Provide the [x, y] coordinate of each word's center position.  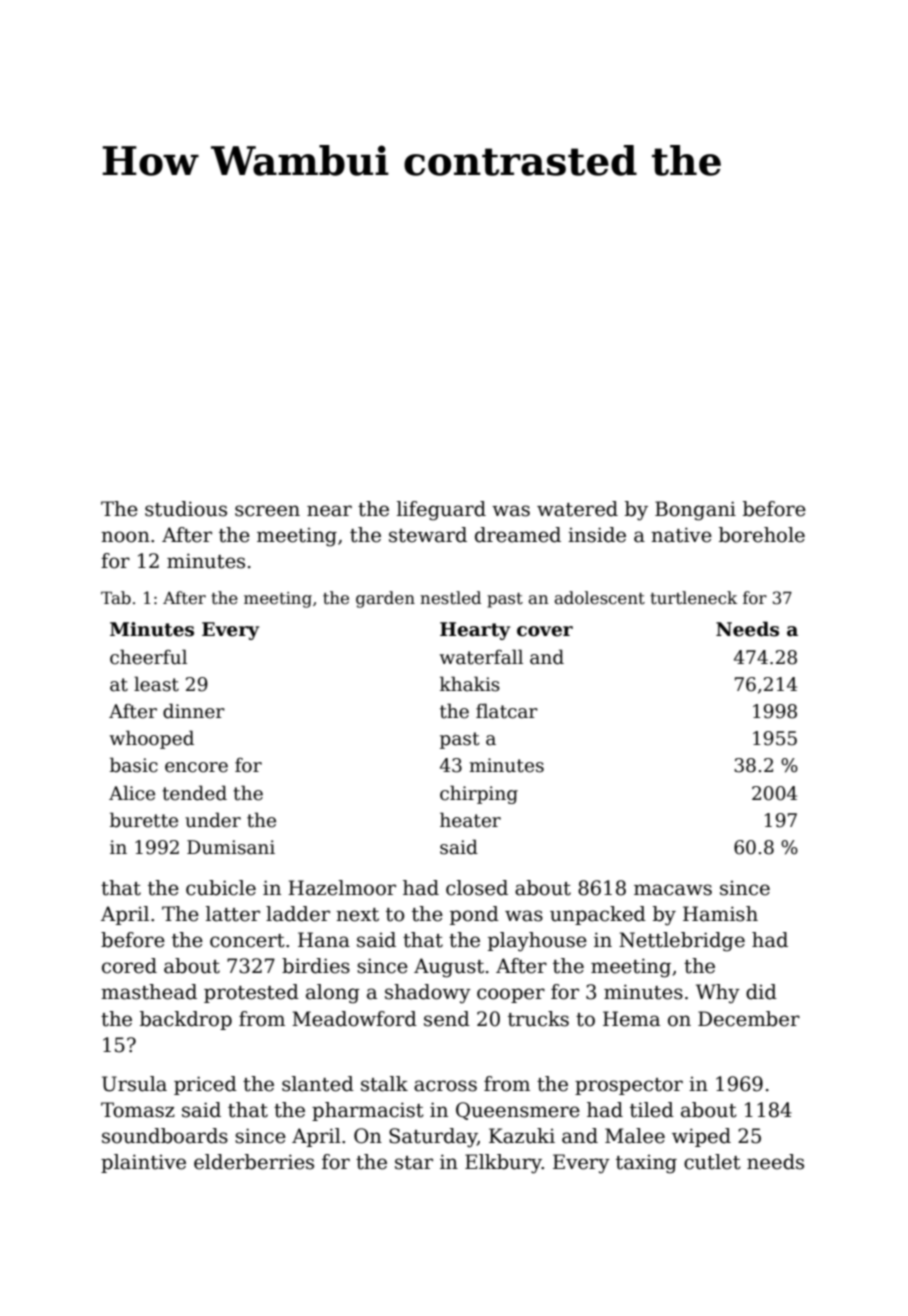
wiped [701, 1137]
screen [267, 511]
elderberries [254, 1162]
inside [597, 535]
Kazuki [522, 1136]
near [329, 511]
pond [474, 915]
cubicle [221, 888]
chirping [479, 794]
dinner [194, 711]
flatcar [507, 711]
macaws [673, 890]
